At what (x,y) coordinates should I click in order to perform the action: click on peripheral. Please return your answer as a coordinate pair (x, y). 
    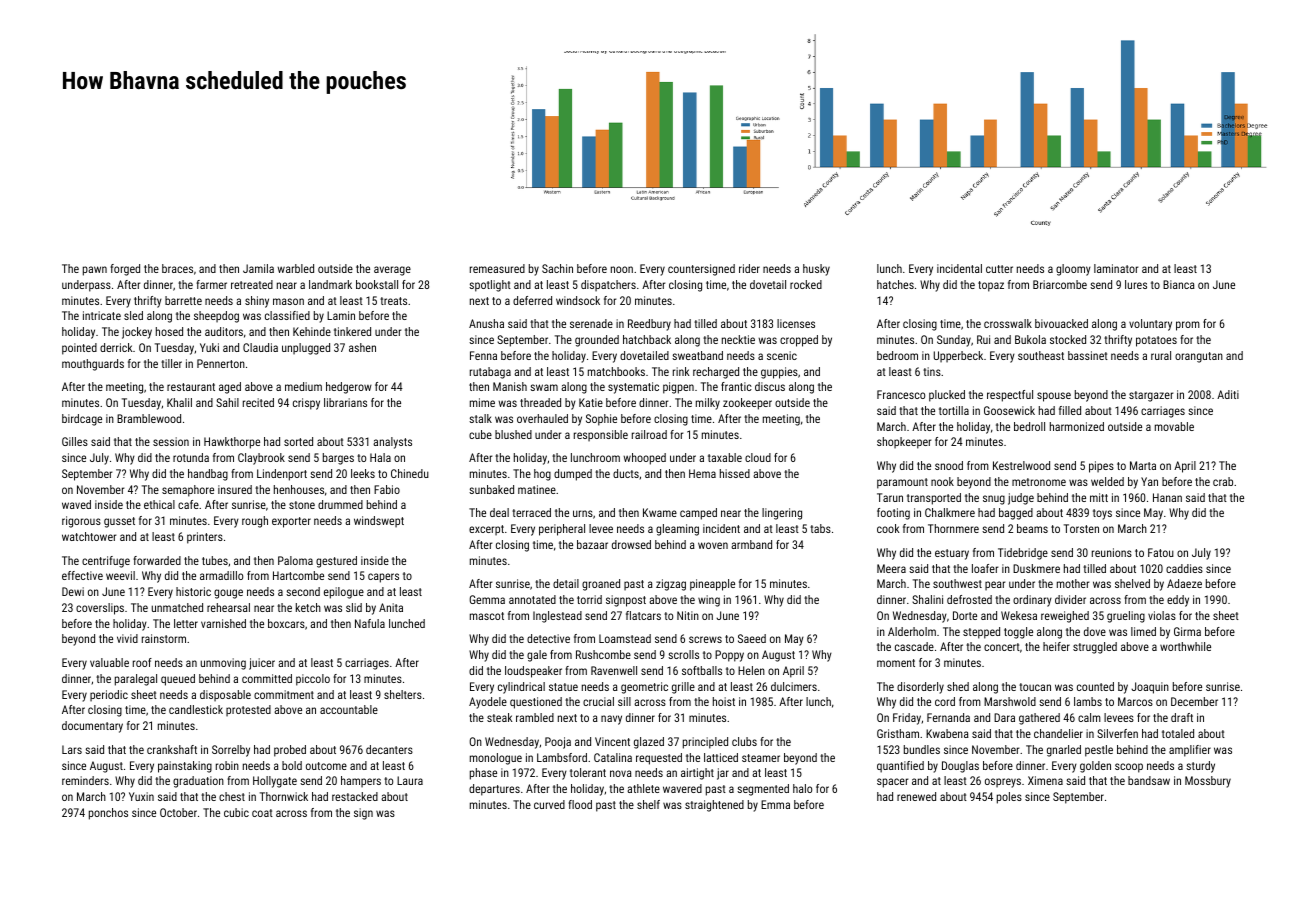
    Looking at the image, I should click on (562, 530).
